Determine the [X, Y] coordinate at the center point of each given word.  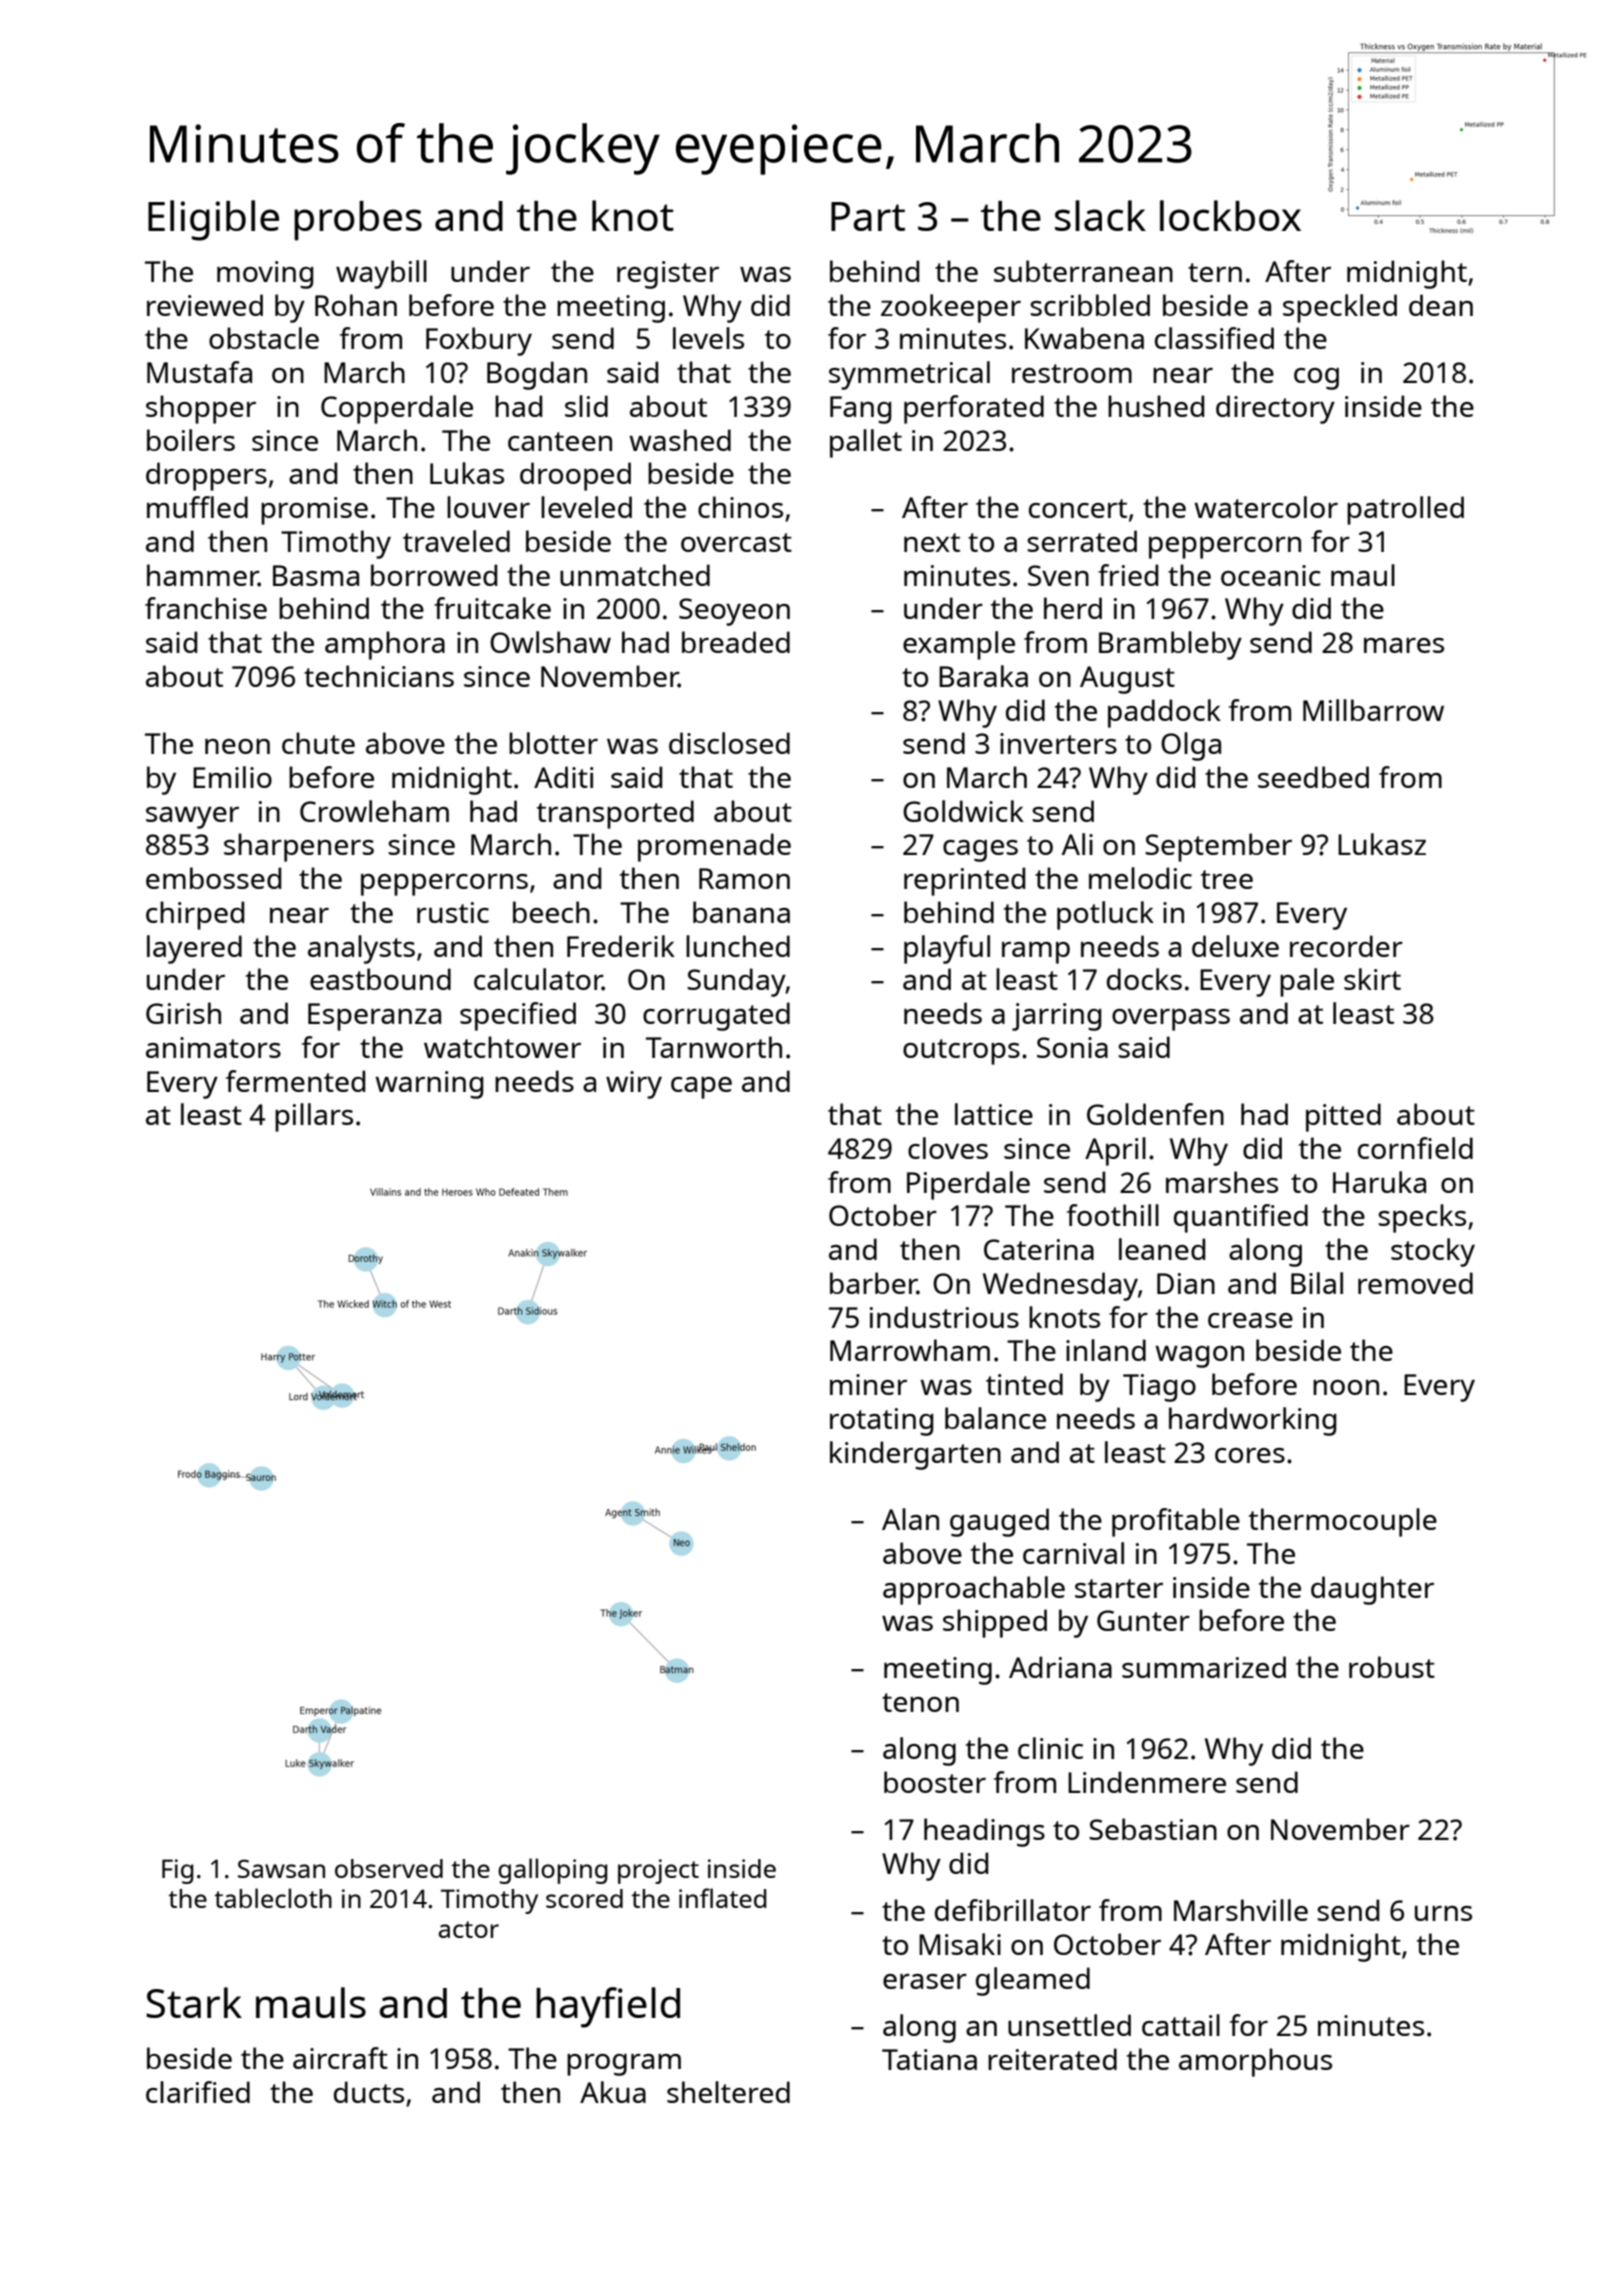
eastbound [380, 979]
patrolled [1405, 510]
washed [680, 440]
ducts [369, 2092]
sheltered [728, 2092]
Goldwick [963, 811]
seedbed [1313, 777]
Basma [316, 575]
